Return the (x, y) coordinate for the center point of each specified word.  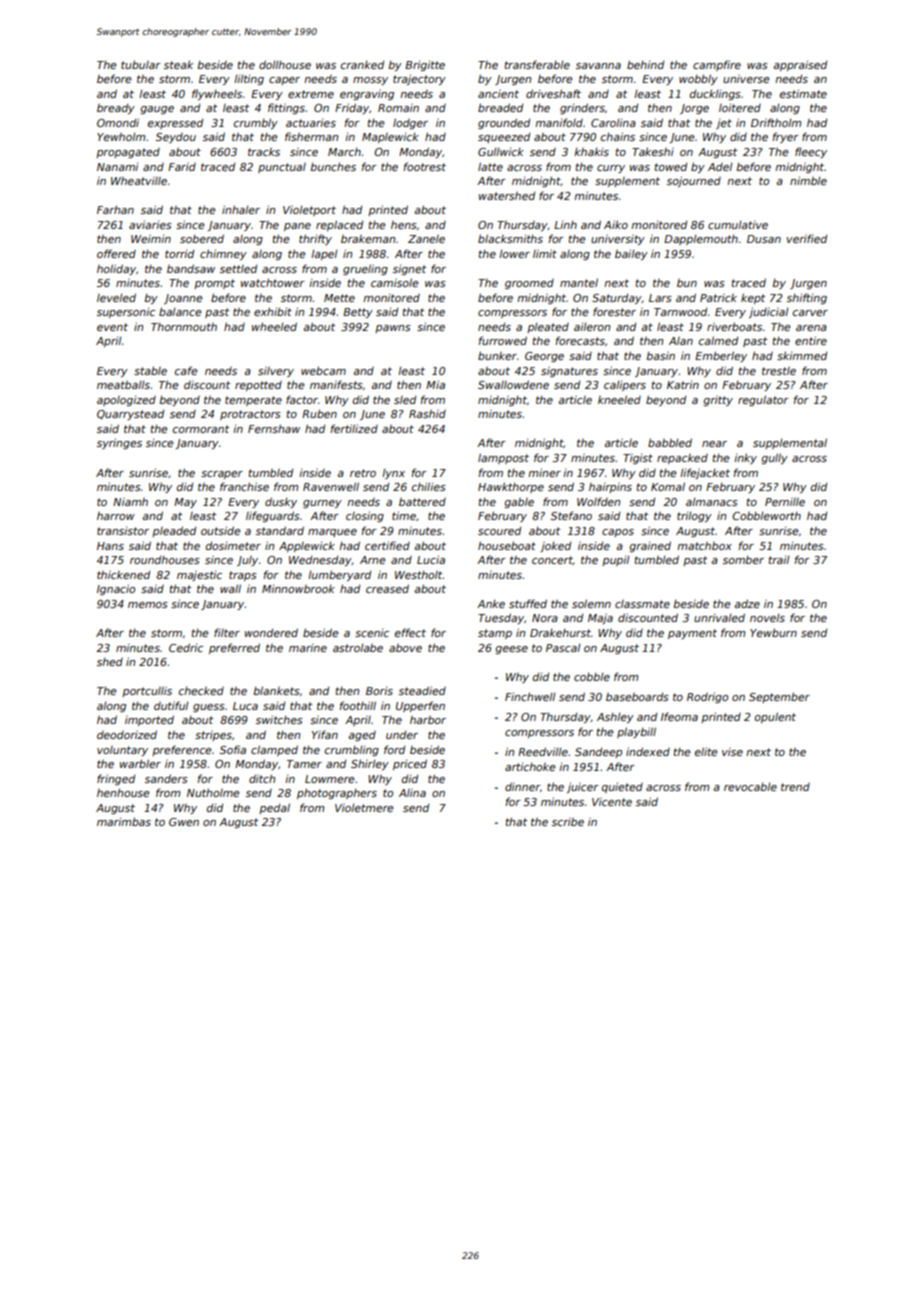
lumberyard (339, 575)
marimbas (124, 821)
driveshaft (553, 93)
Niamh (130, 502)
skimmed (802, 355)
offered (116, 253)
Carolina (613, 123)
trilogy (694, 517)
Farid (182, 167)
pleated (548, 328)
